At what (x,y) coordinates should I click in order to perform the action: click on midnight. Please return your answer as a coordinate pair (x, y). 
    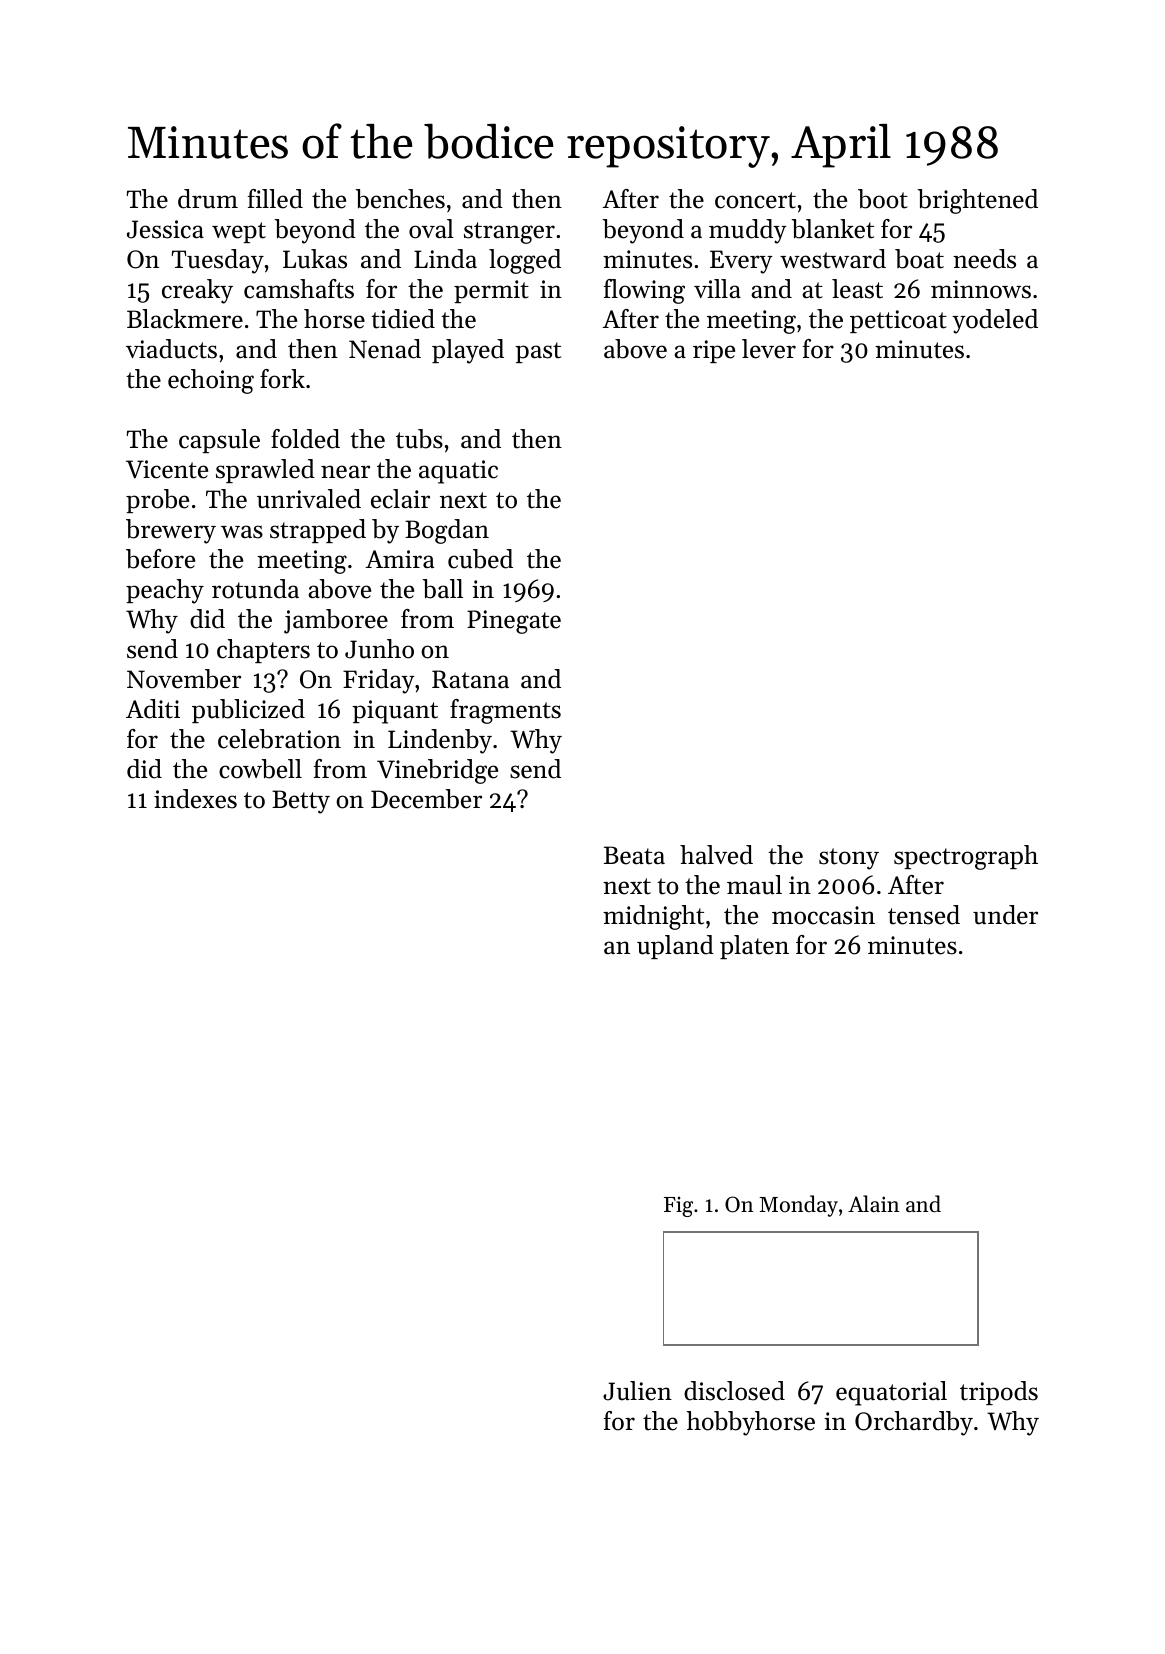
    Looking at the image, I should click on (653, 917).
